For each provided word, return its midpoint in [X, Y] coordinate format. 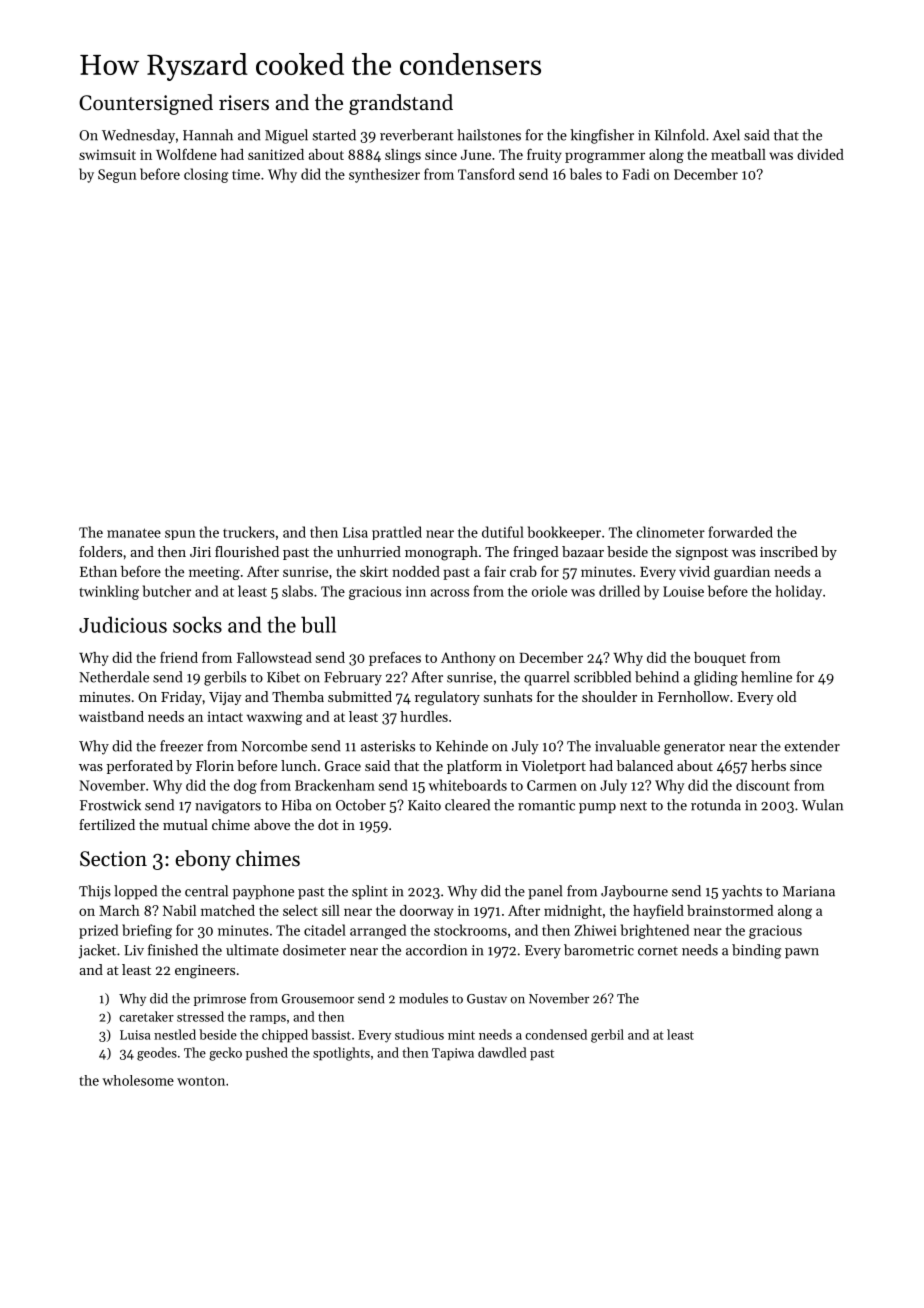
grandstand [401, 104]
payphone [263, 892]
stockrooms [470, 930]
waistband [111, 716]
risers [244, 103]
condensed [556, 1034]
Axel [726, 135]
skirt [374, 571]
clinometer [671, 532]
